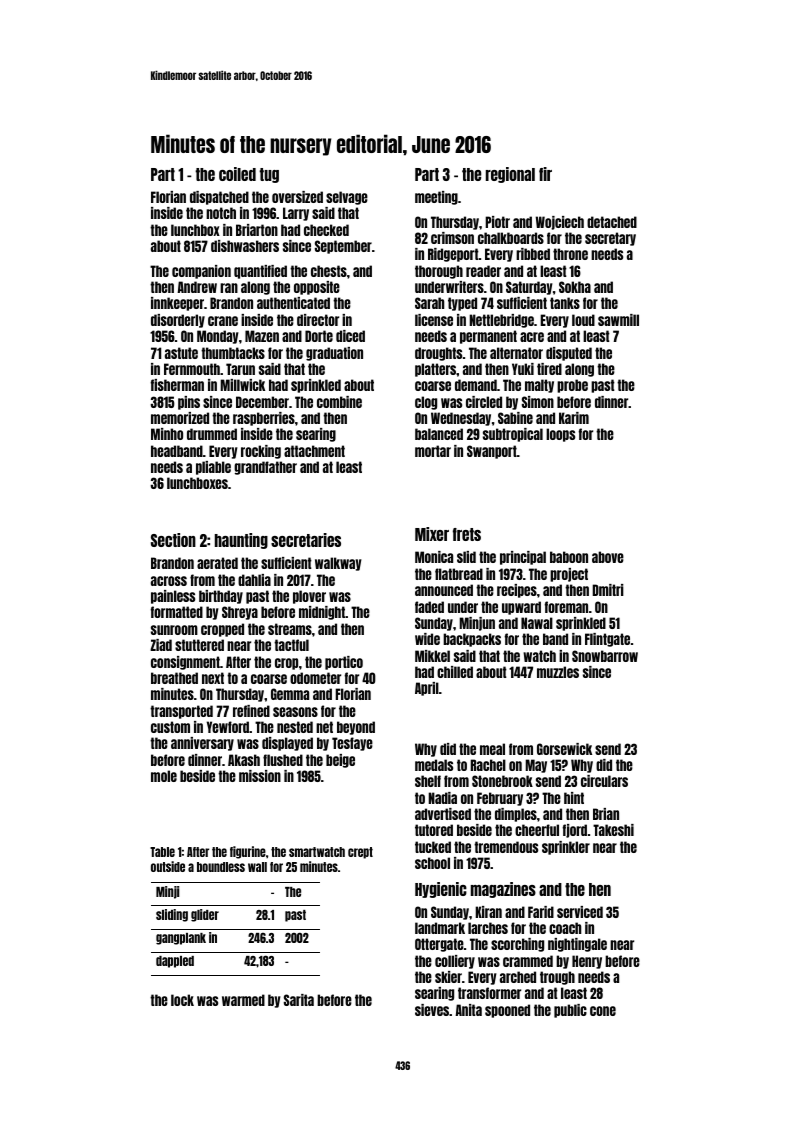  Describe the element at coordinates (269, 175) in the screenshot. I see `tug` at that location.
